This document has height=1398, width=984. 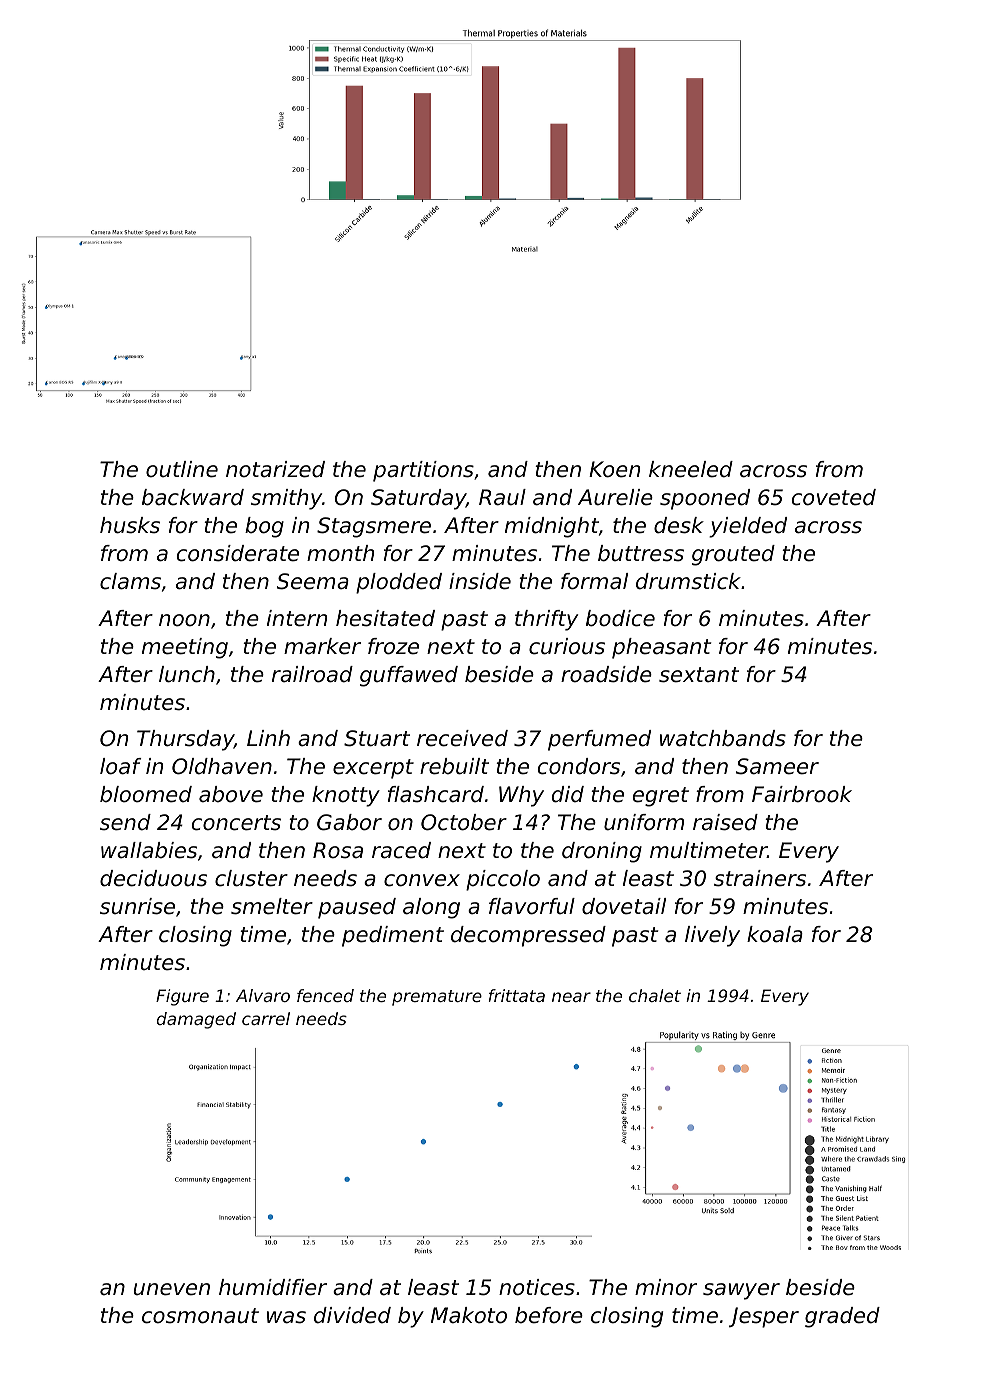 I want to click on cosmonaut, so click(x=200, y=1316).
